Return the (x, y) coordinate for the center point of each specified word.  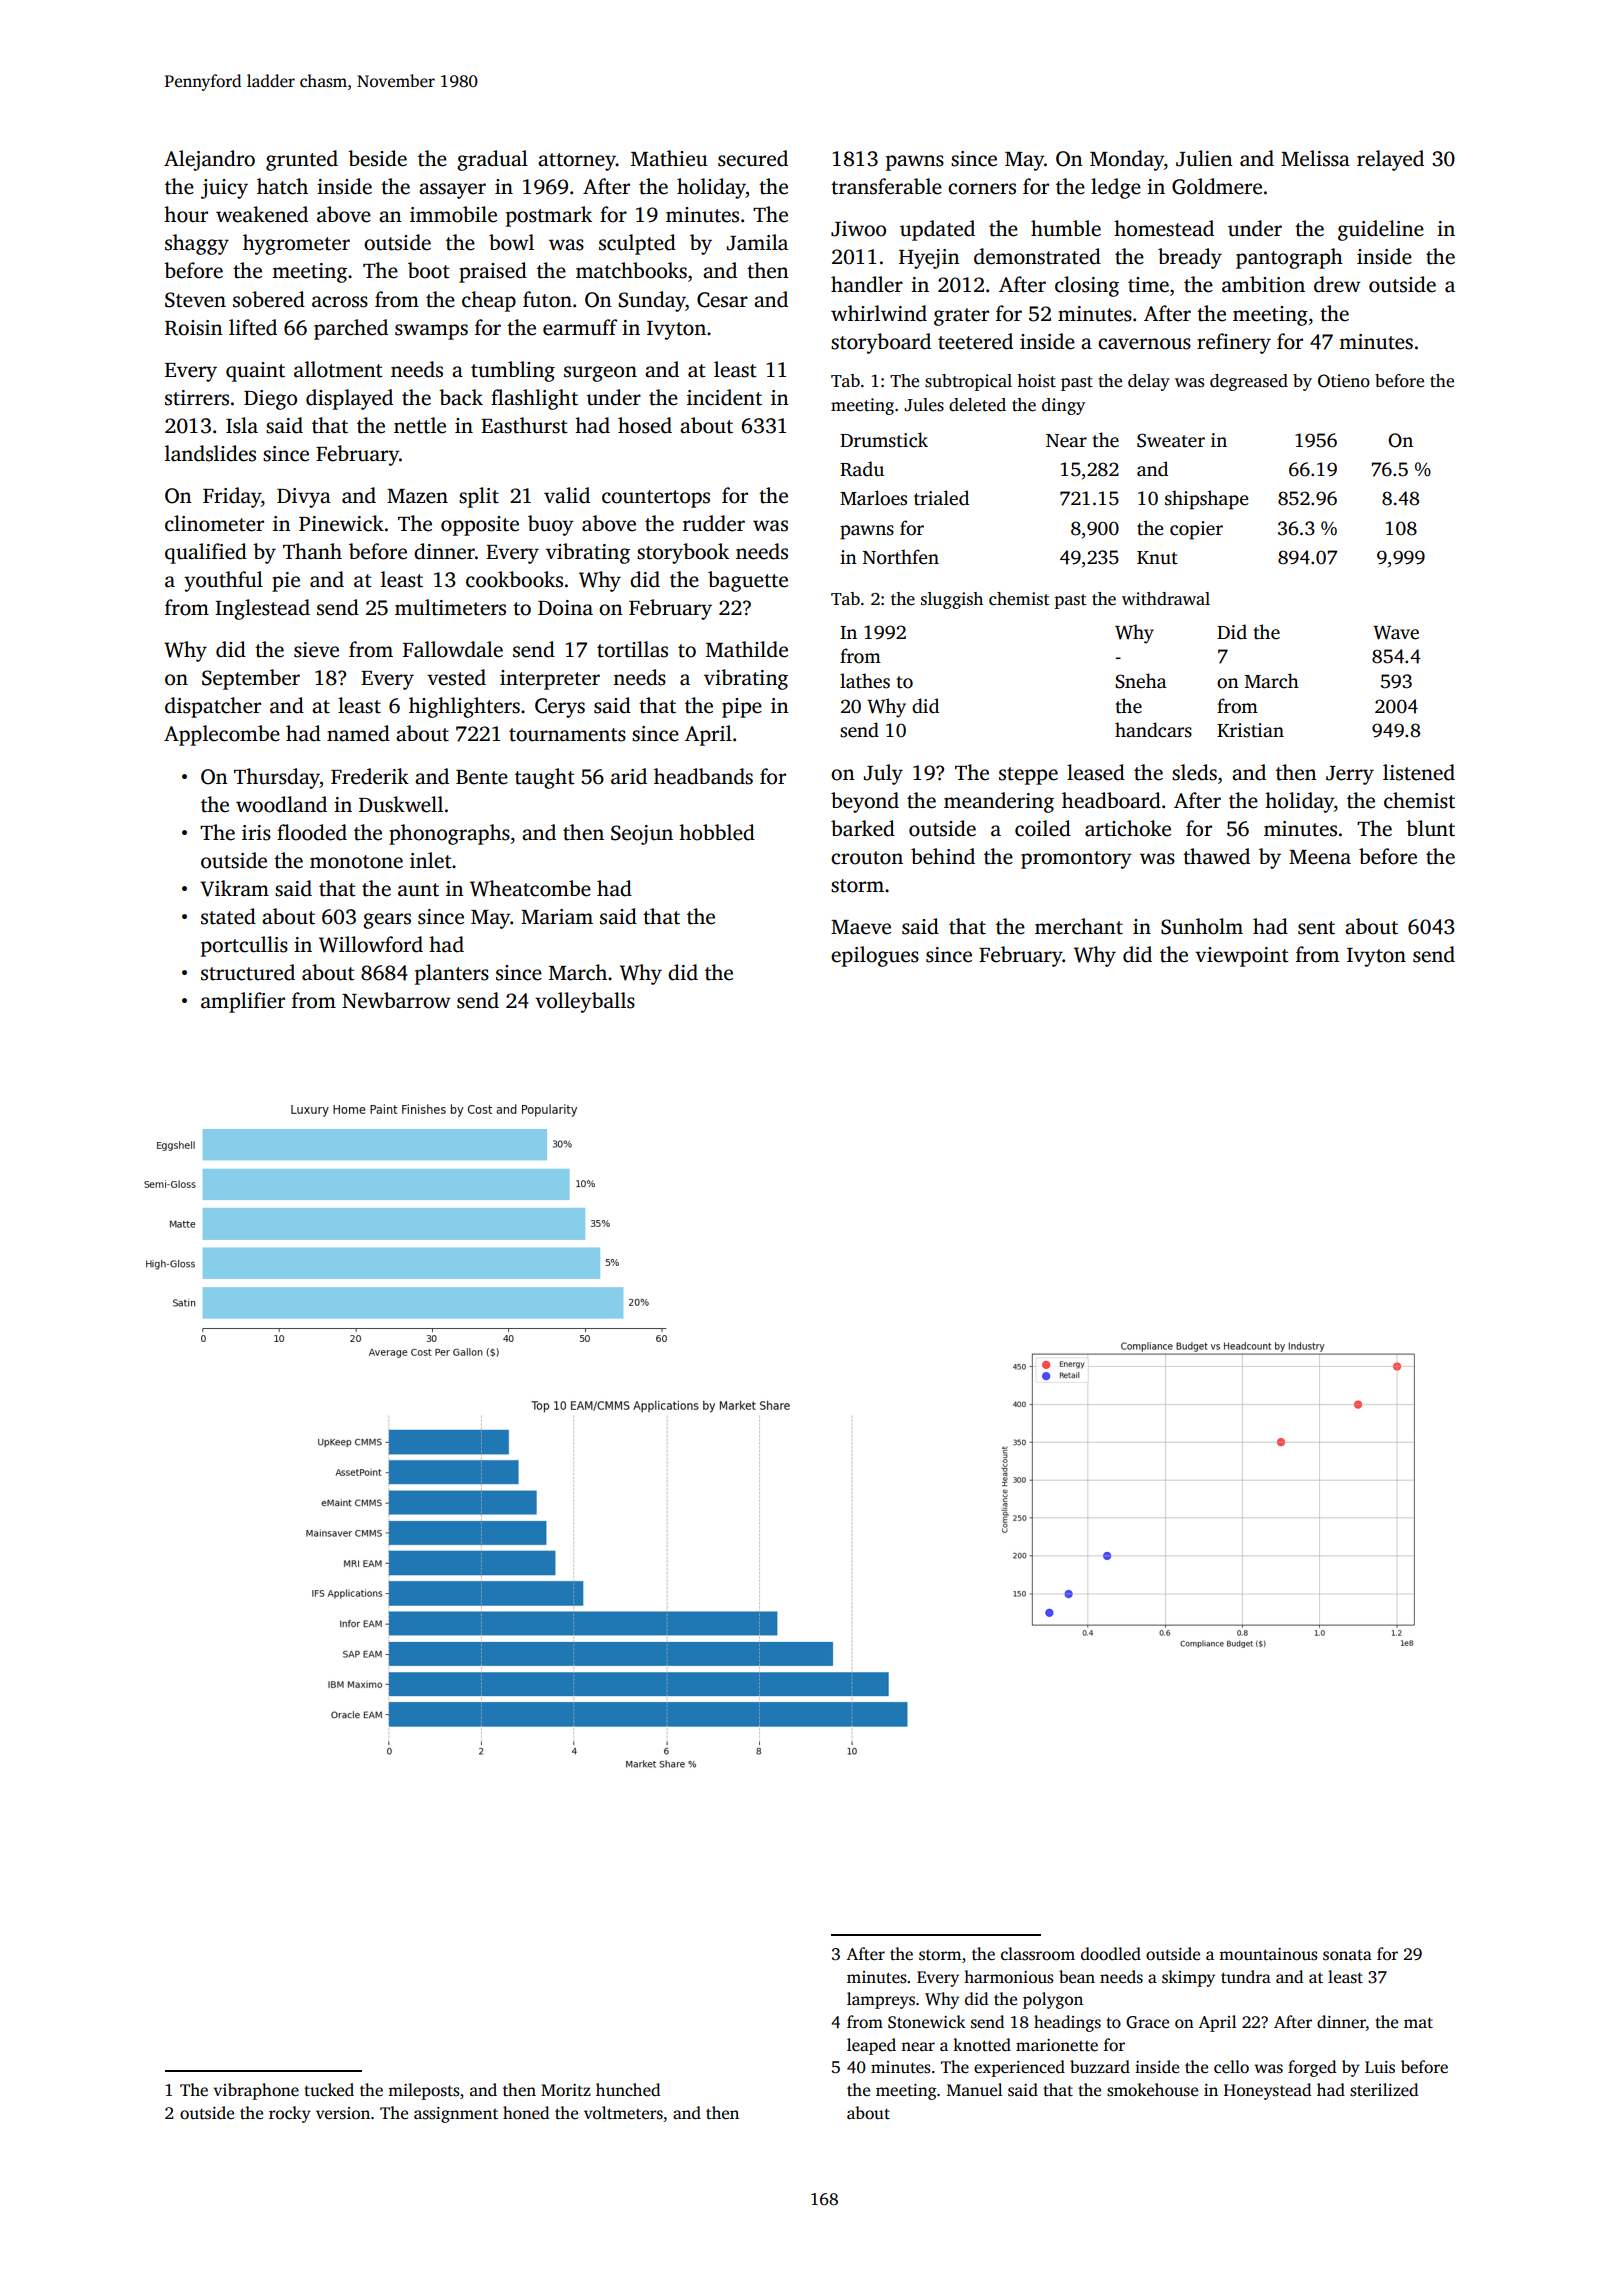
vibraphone (256, 2091)
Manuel (975, 2089)
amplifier (243, 1002)
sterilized (1384, 2090)
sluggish (952, 600)
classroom (1038, 1954)
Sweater (1171, 440)
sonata (1347, 1955)
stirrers (197, 398)
